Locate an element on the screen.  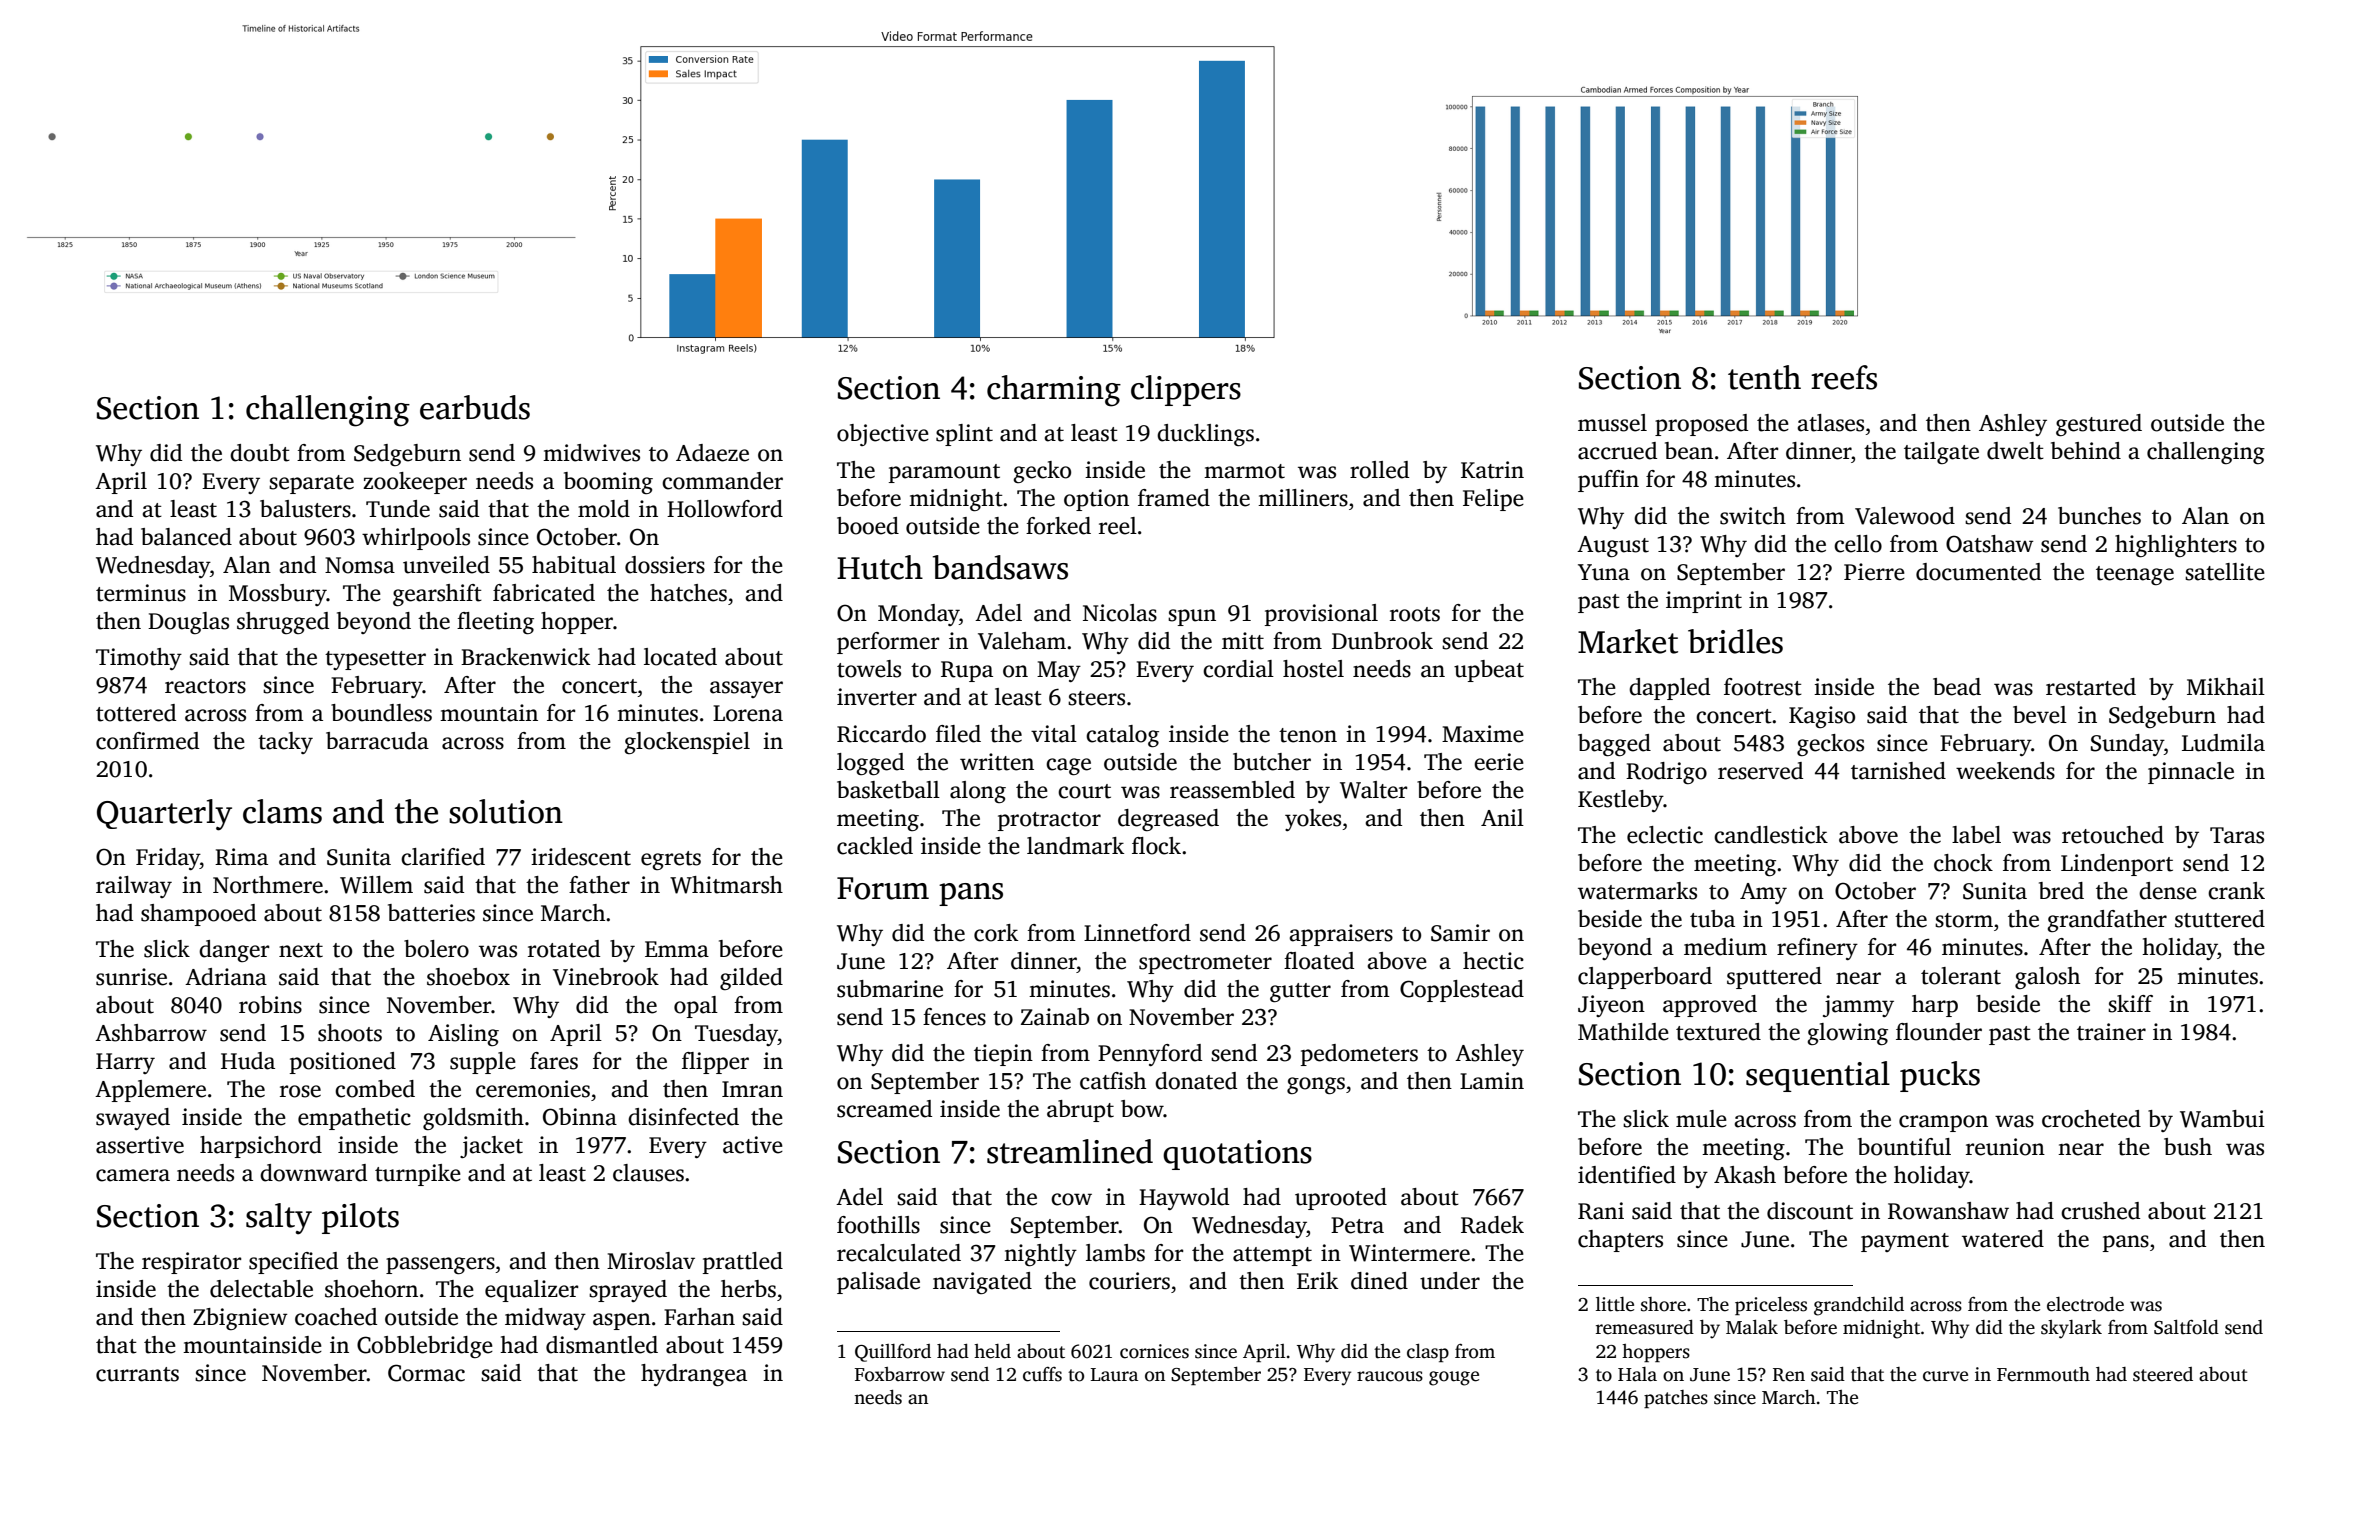
gestured is located at coordinates (2099, 425).
